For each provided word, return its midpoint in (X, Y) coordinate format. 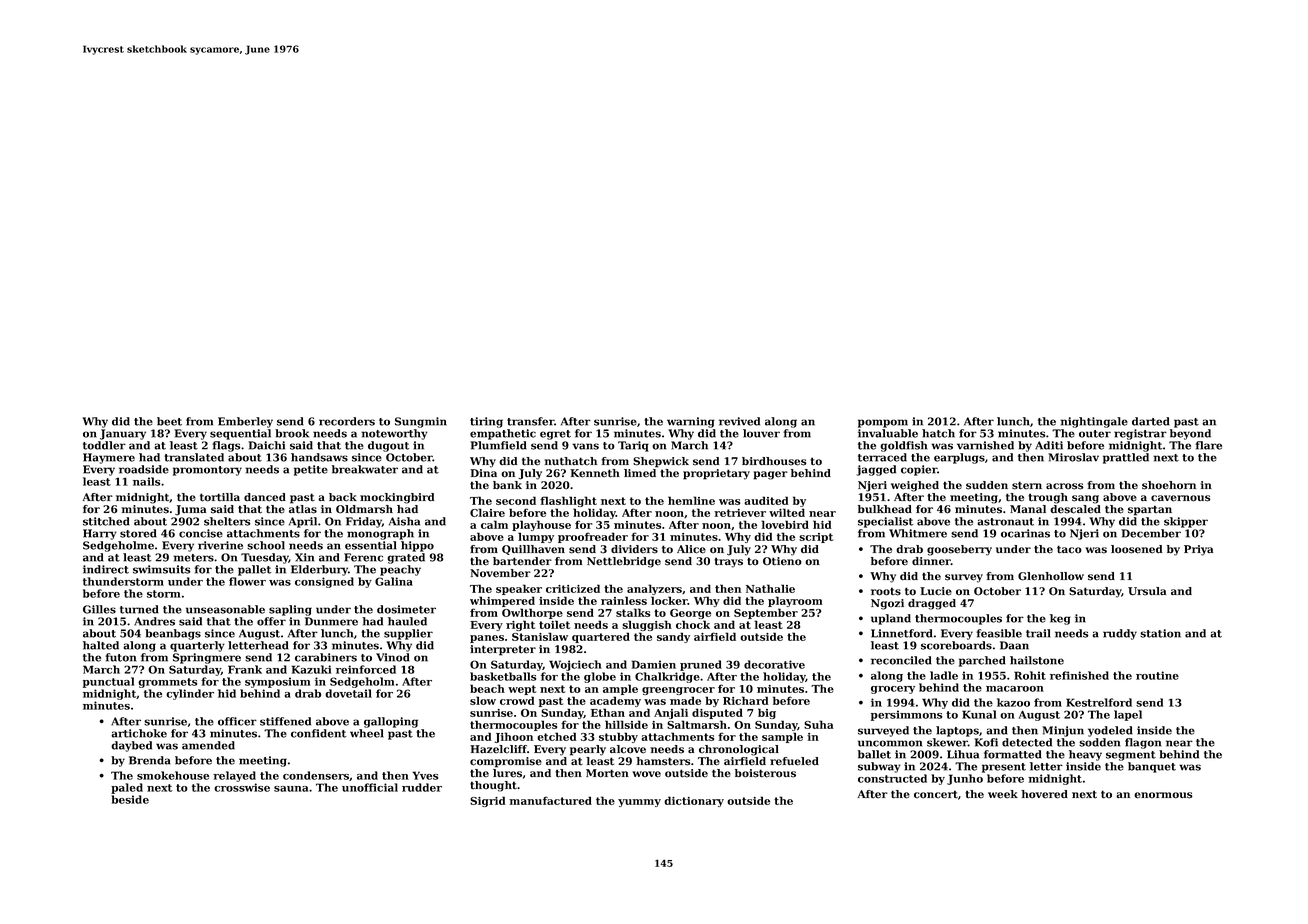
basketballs (503, 676)
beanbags (173, 634)
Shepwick (661, 462)
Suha (818, 724)
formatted (1013, 754)
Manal (1028, 509)
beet (169, 421)
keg (1060, 619)
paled (127, 788)
